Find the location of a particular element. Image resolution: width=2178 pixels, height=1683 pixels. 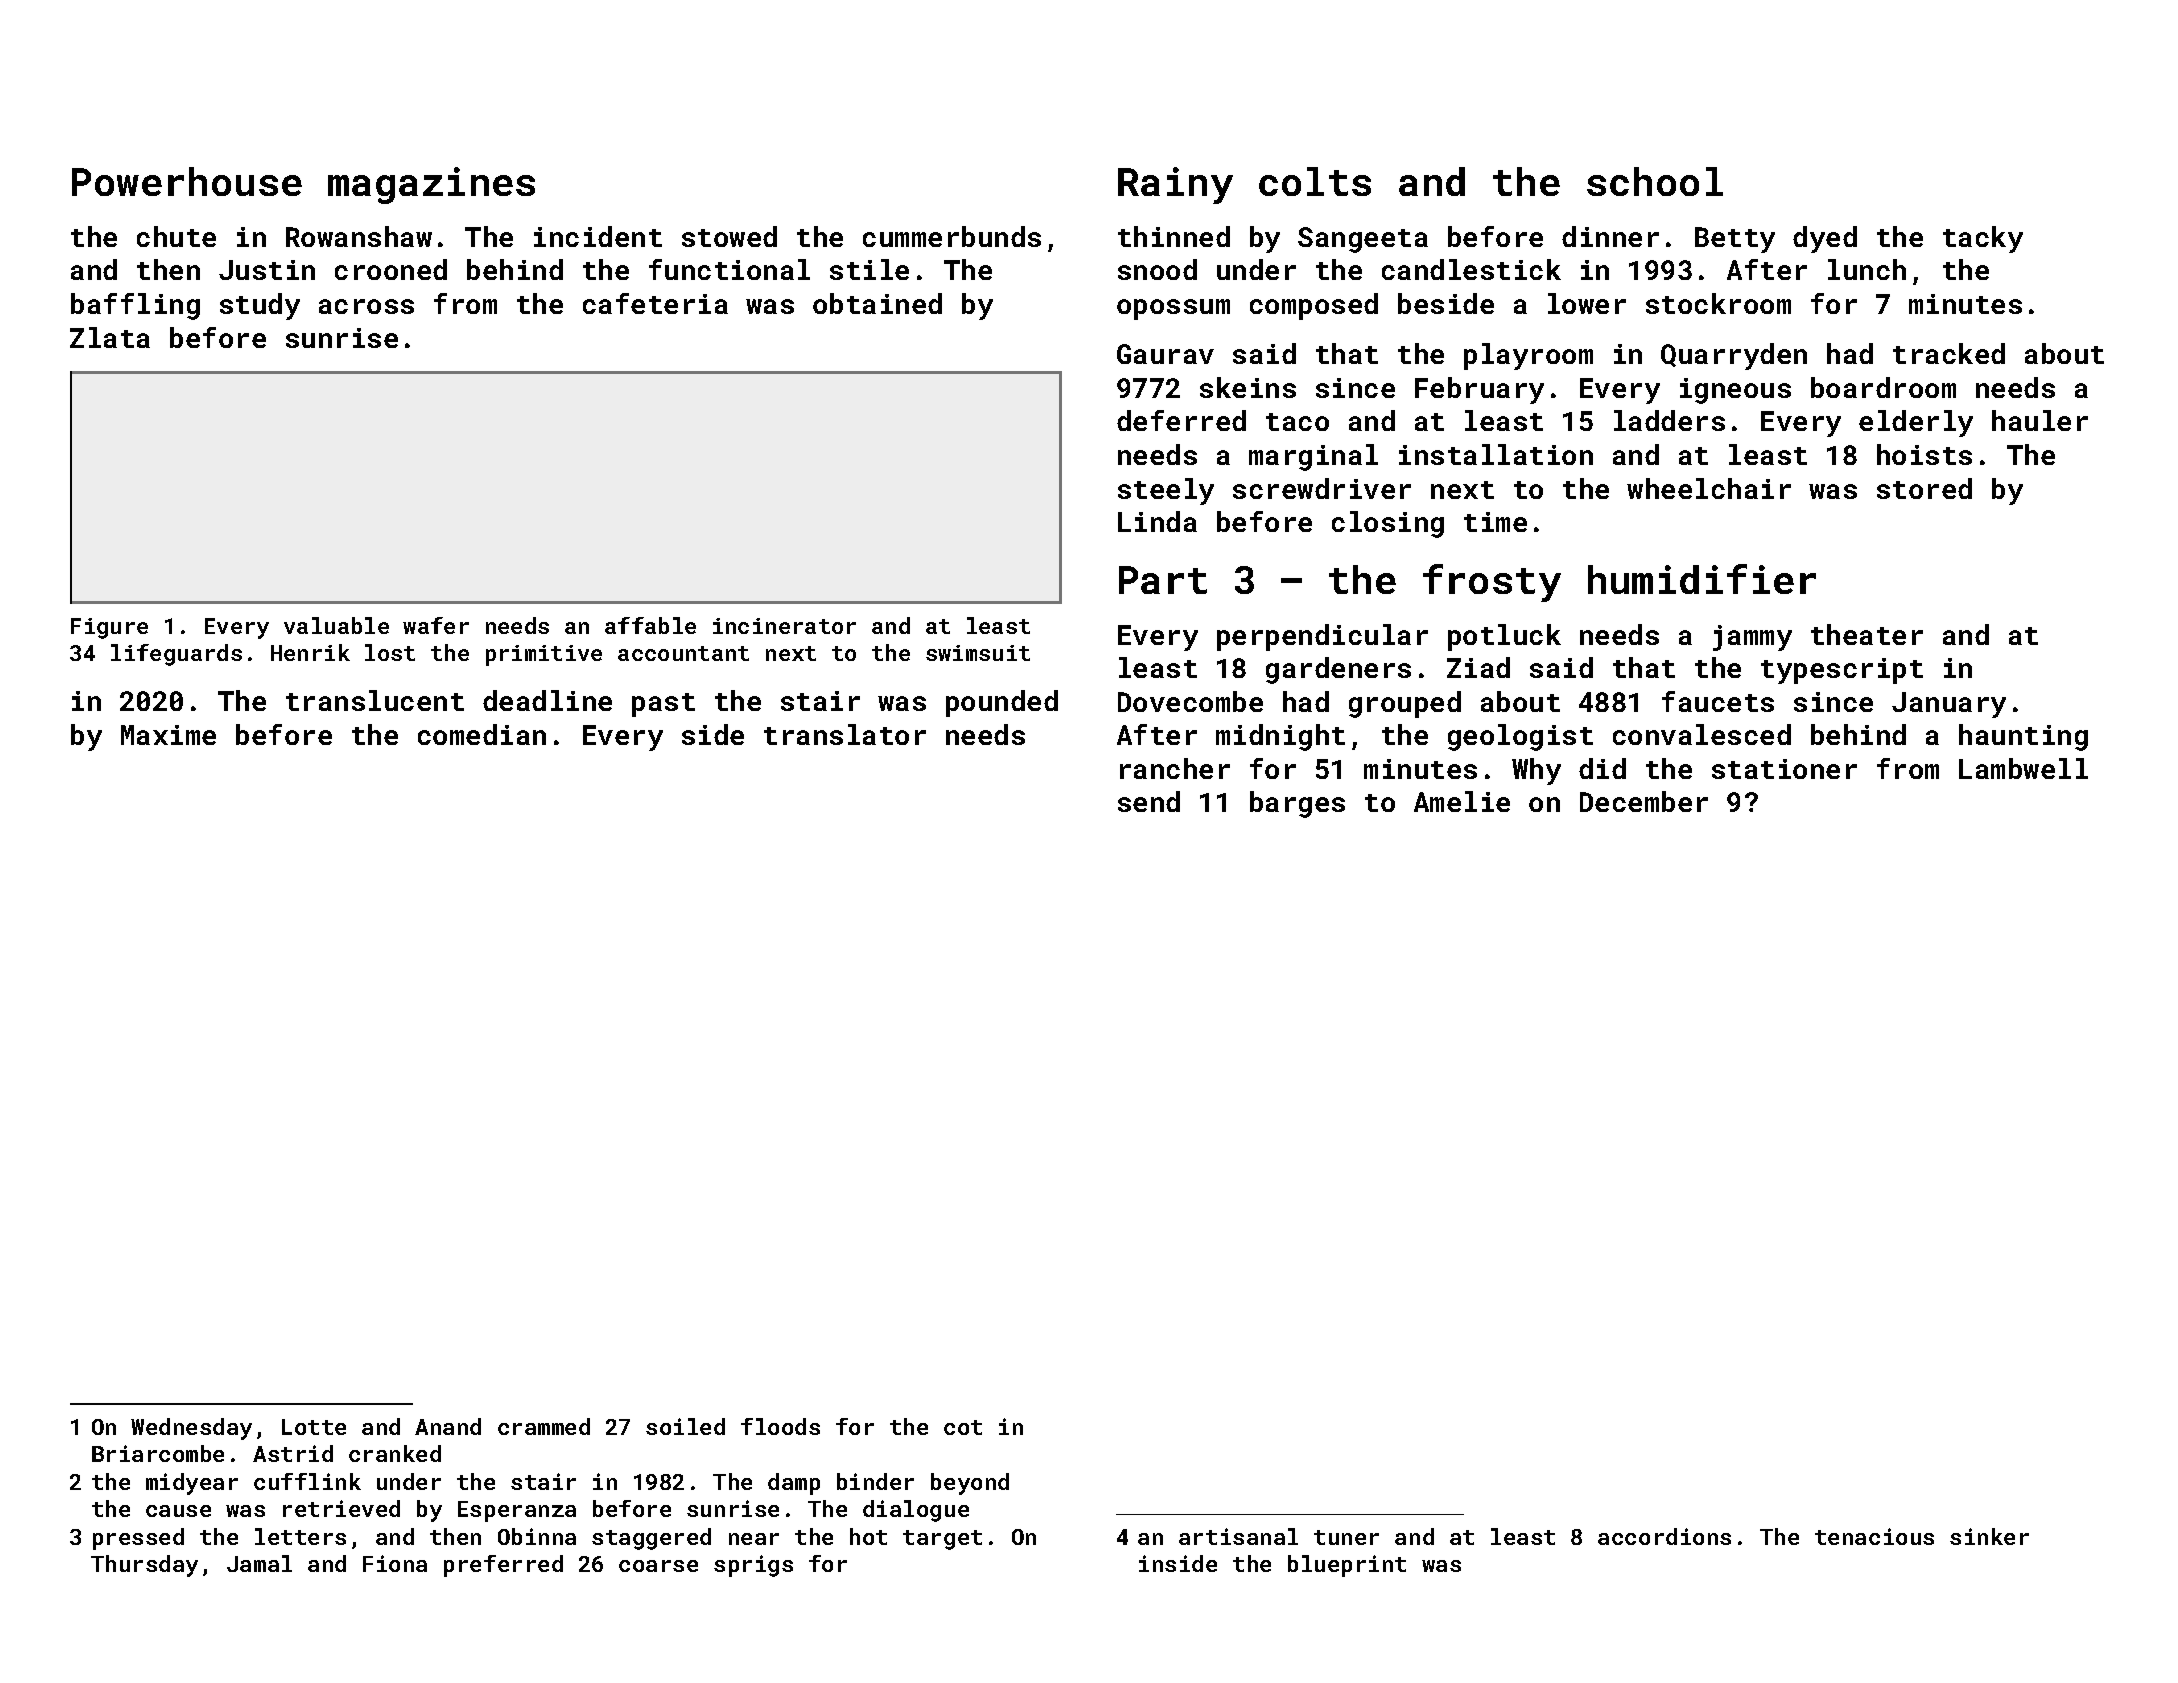

convalesced is located at coordinates (1702, 734).
